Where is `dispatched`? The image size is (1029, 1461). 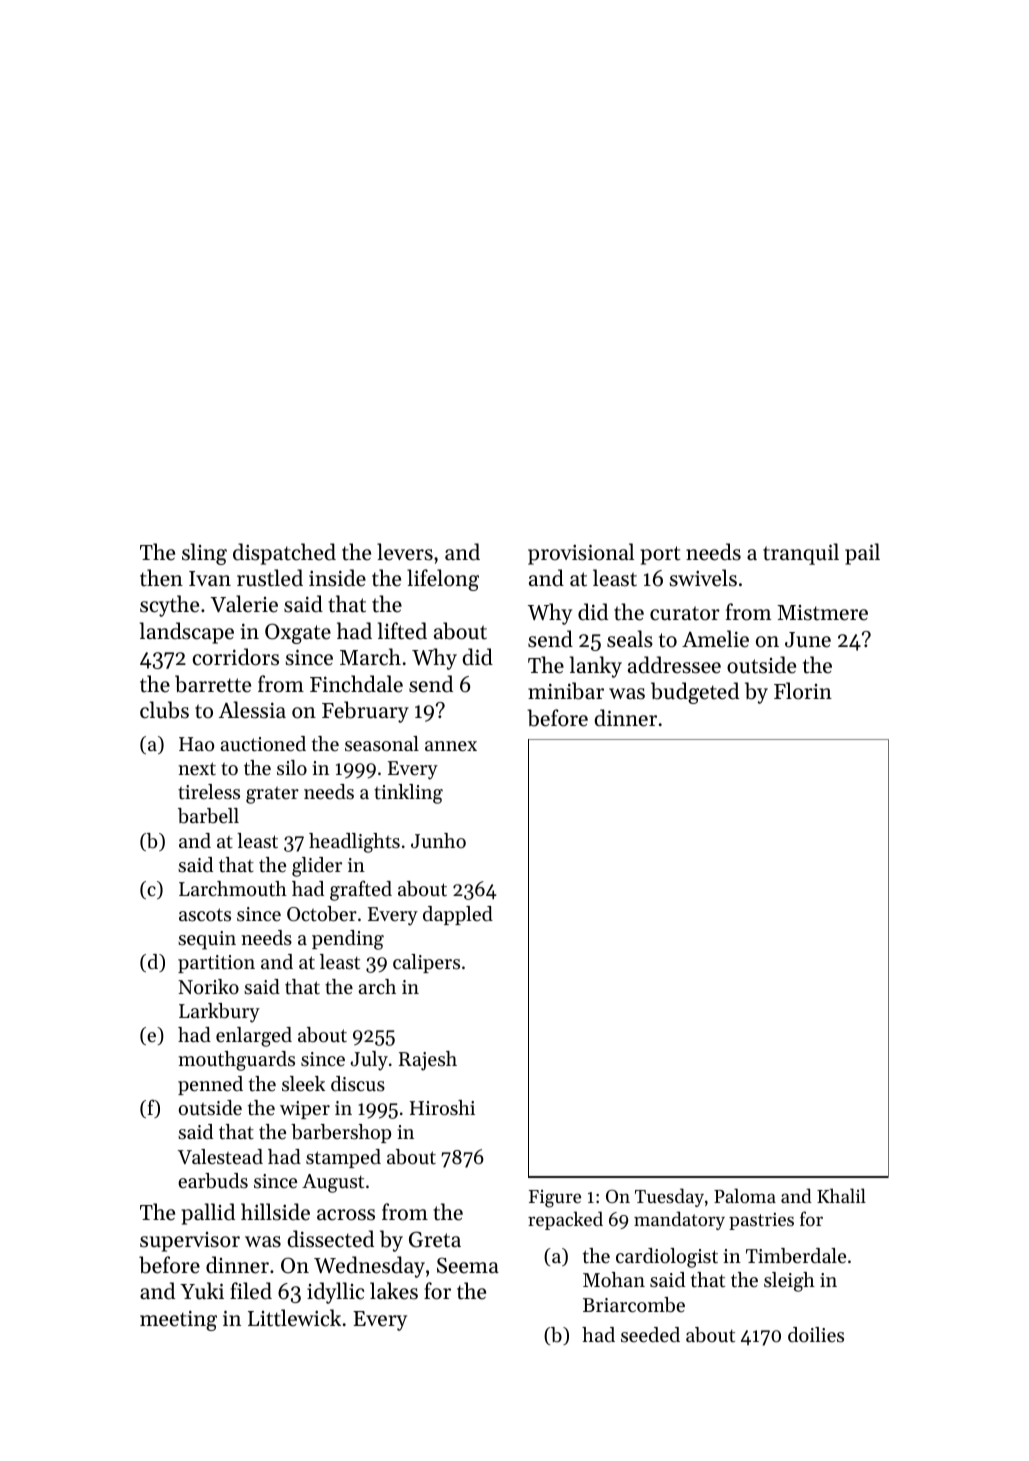
dispatched is located at coordinates (284, 554).
